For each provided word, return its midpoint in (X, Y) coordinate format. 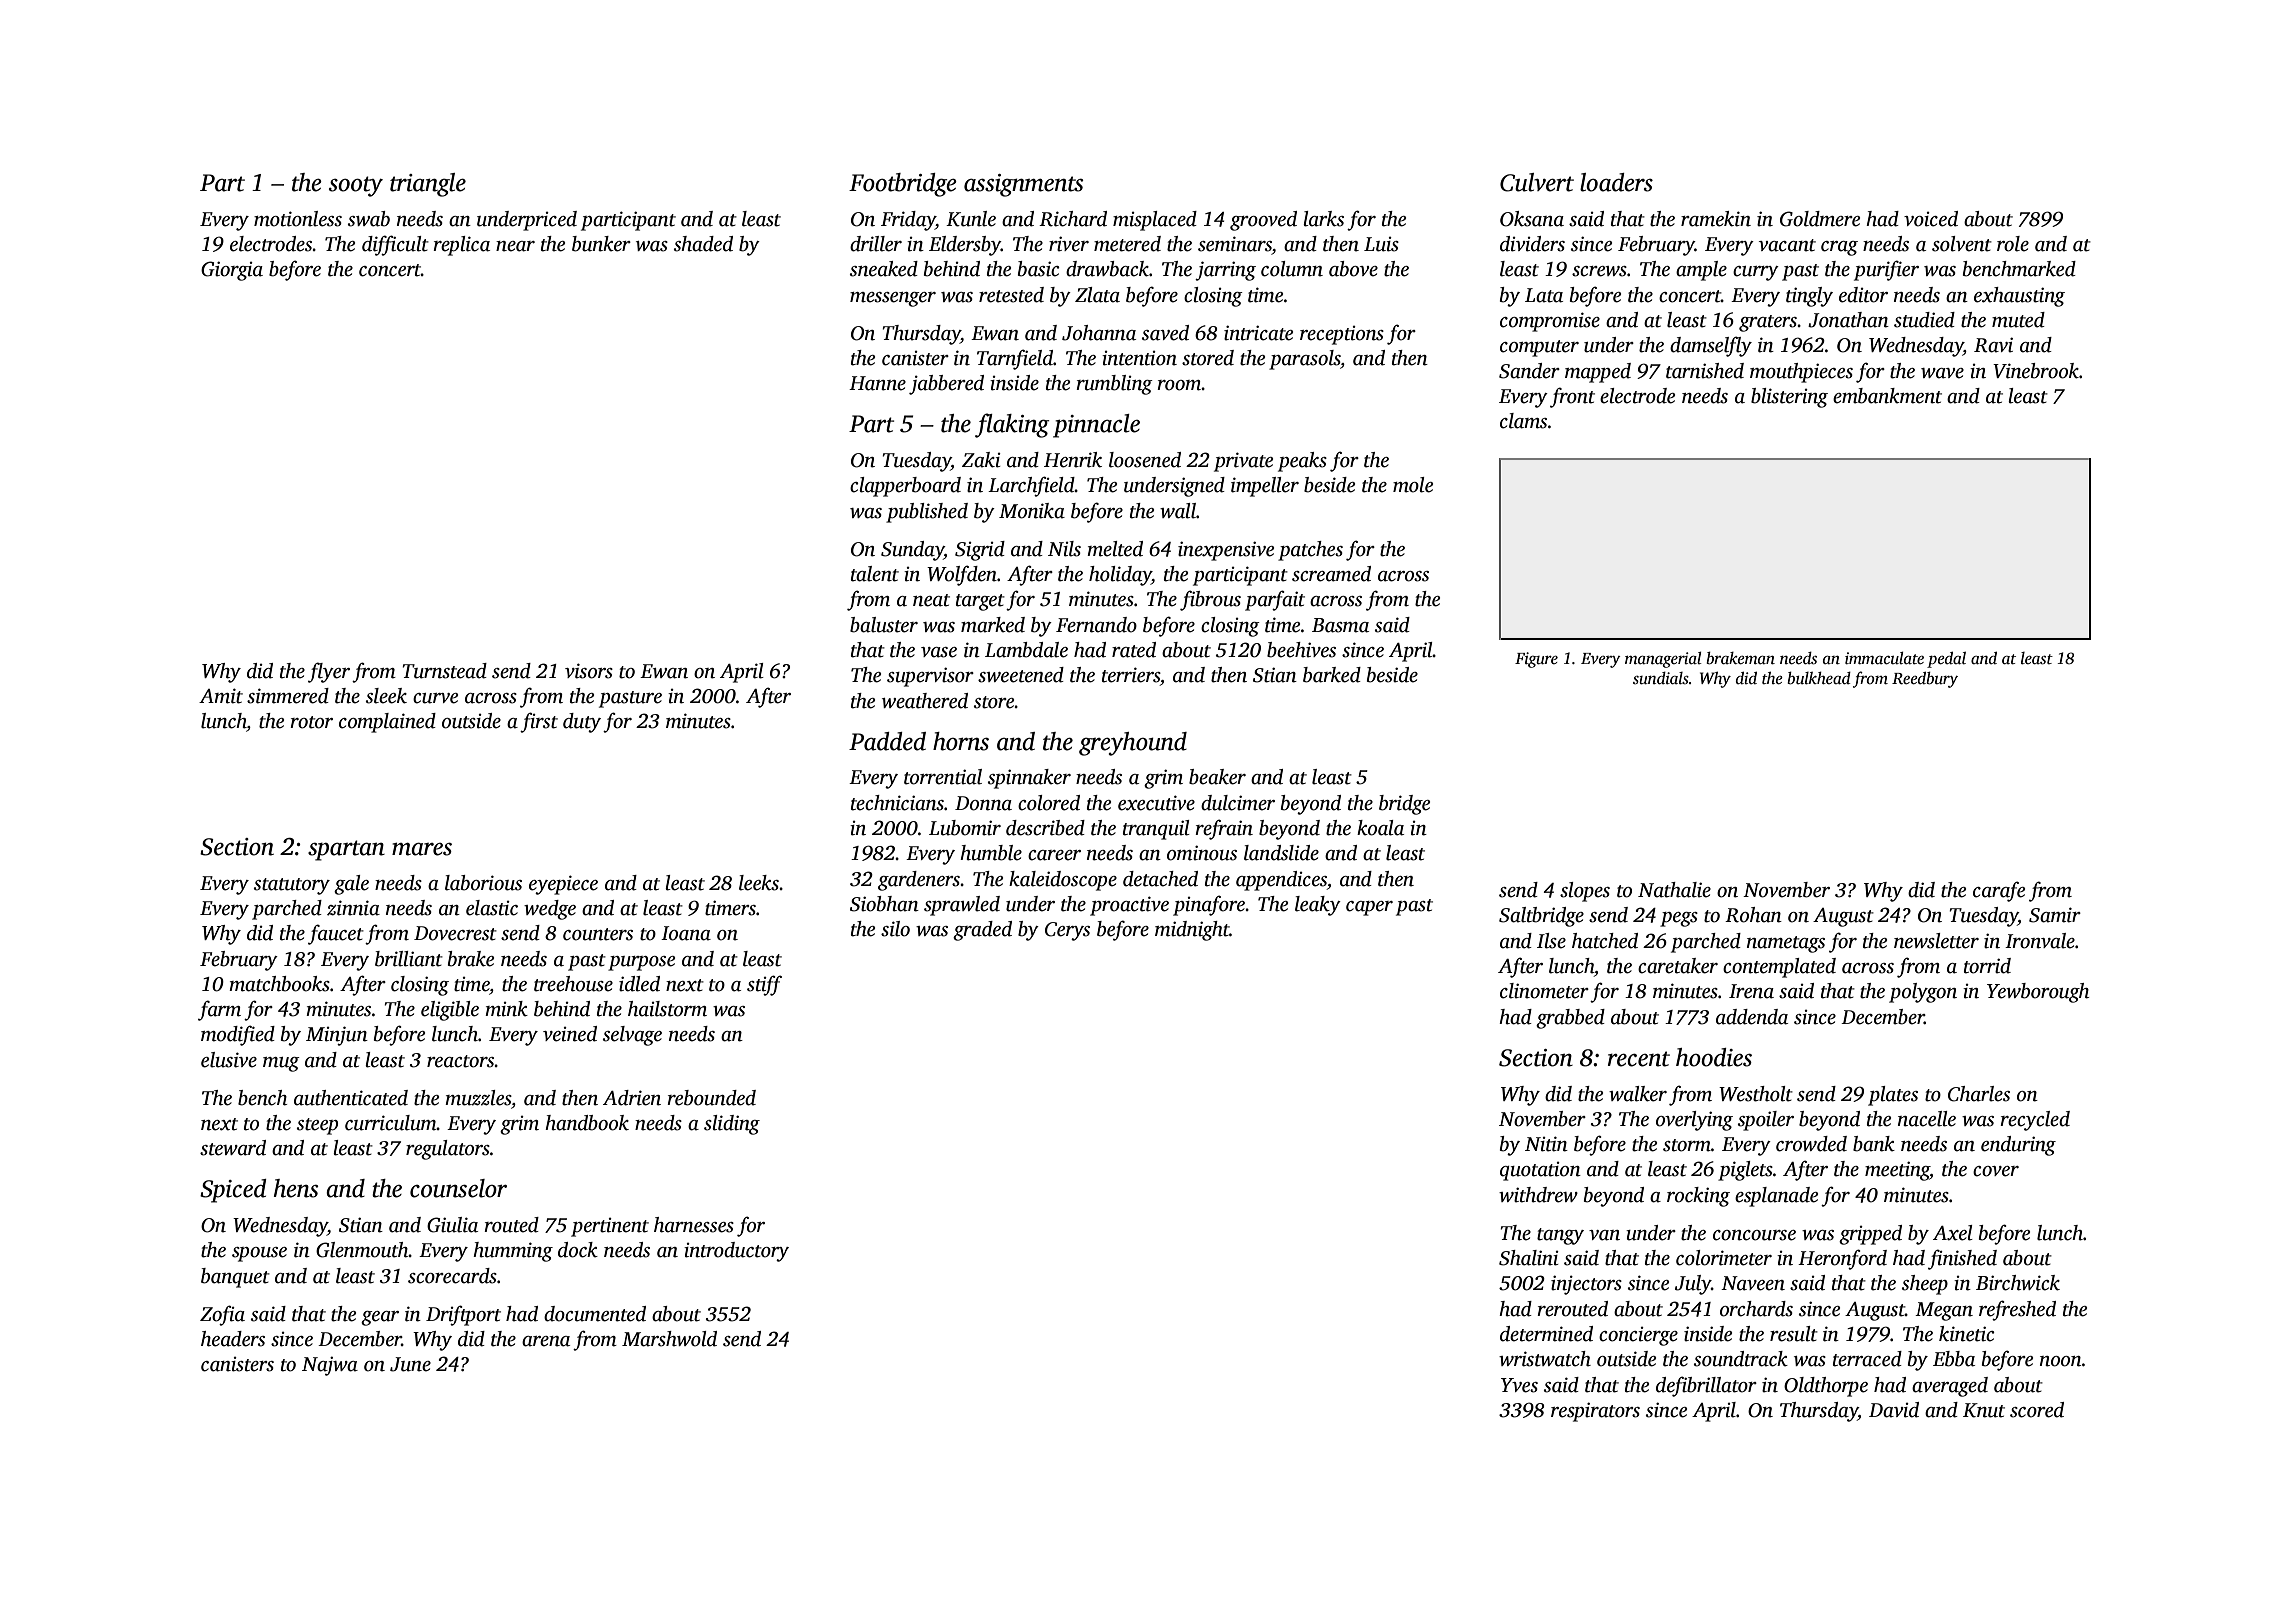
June (410, 1364)
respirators (1595, 1412)
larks (1323, 219)
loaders (1616, 182)
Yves (1519, 1385)
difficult (395, 245)
